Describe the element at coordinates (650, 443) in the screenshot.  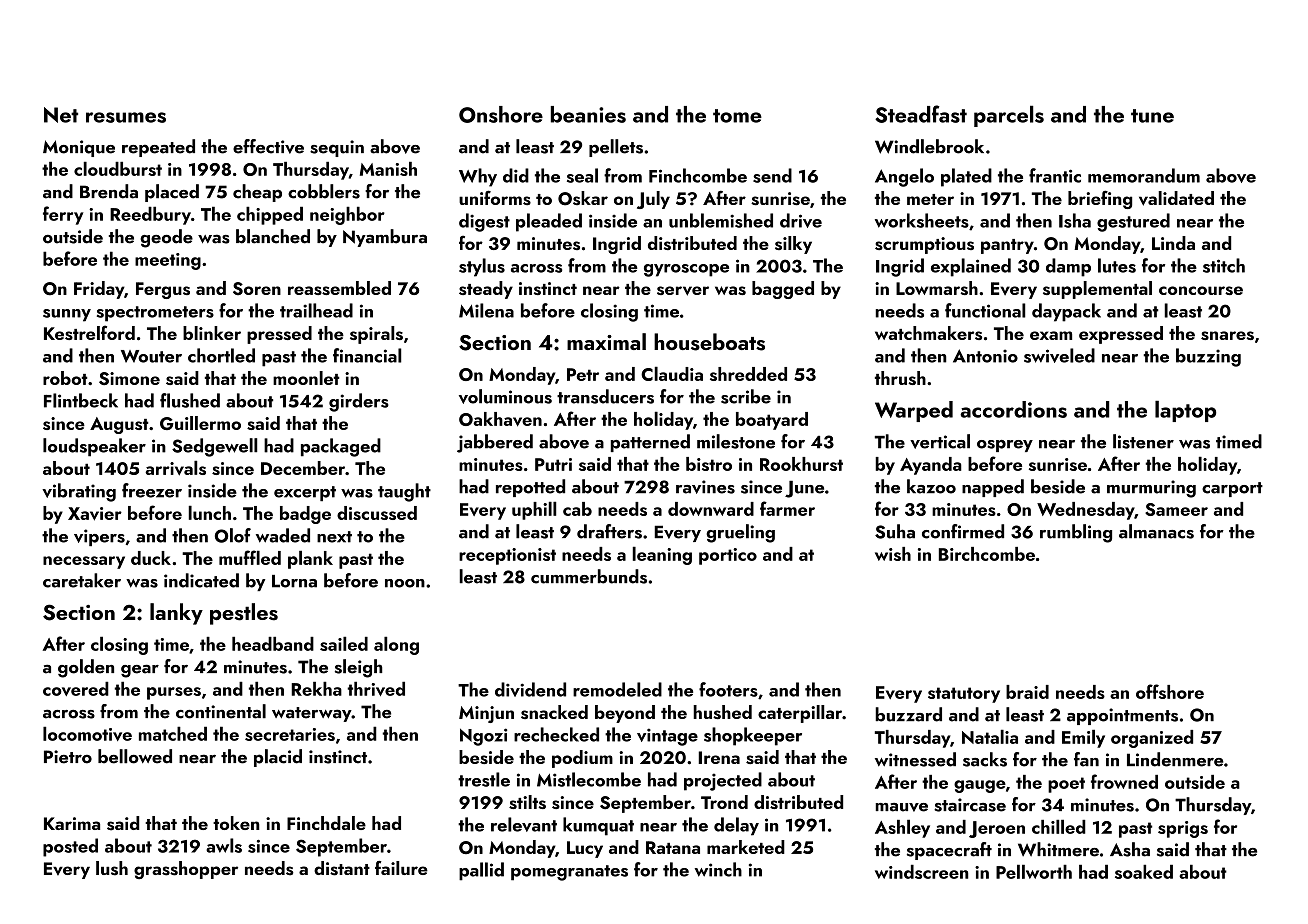
I see `patterned` at that location.
